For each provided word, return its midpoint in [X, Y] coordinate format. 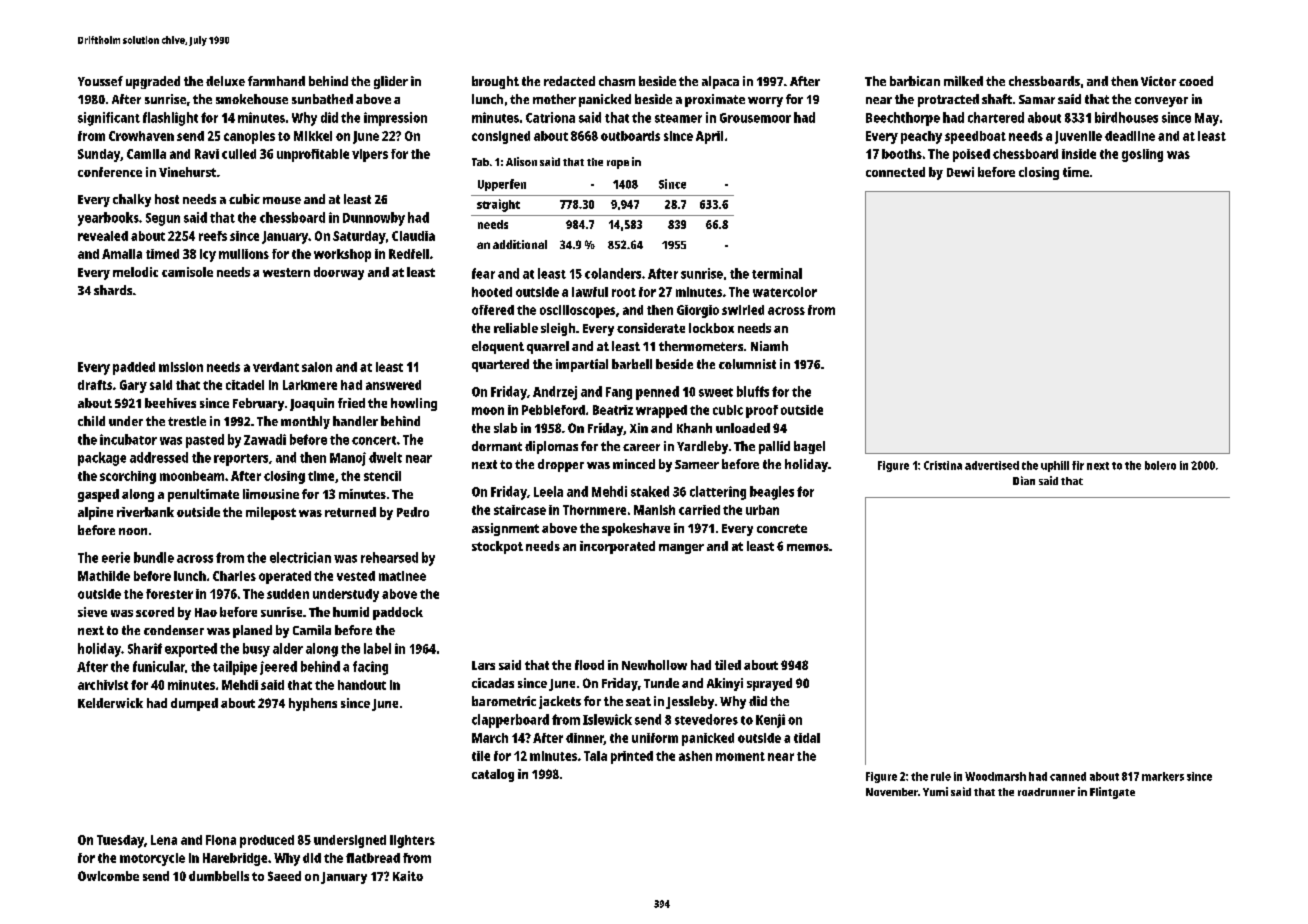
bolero [1160, 465]
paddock [398, 613]
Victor [1158, 81]
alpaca [720, 82]
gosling [1142, 155]
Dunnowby [374, 219]
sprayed [769, 684]
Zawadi [265, 439]
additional [520, 244]
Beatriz [613, 410]
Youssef [100, 81]
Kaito [408, 876]
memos [808, 547]
